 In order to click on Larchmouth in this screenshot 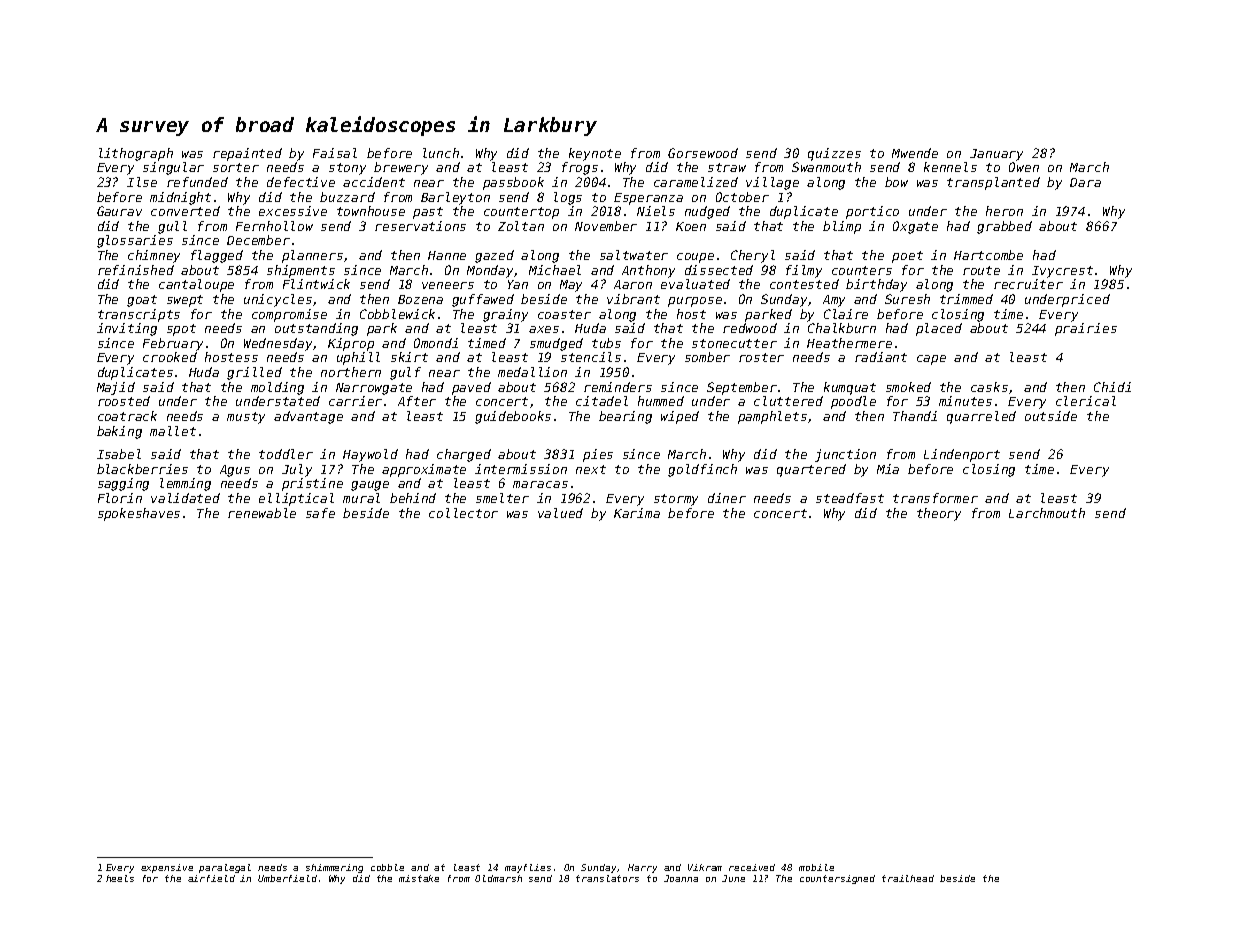, I will do `click(1047, 513)`.
